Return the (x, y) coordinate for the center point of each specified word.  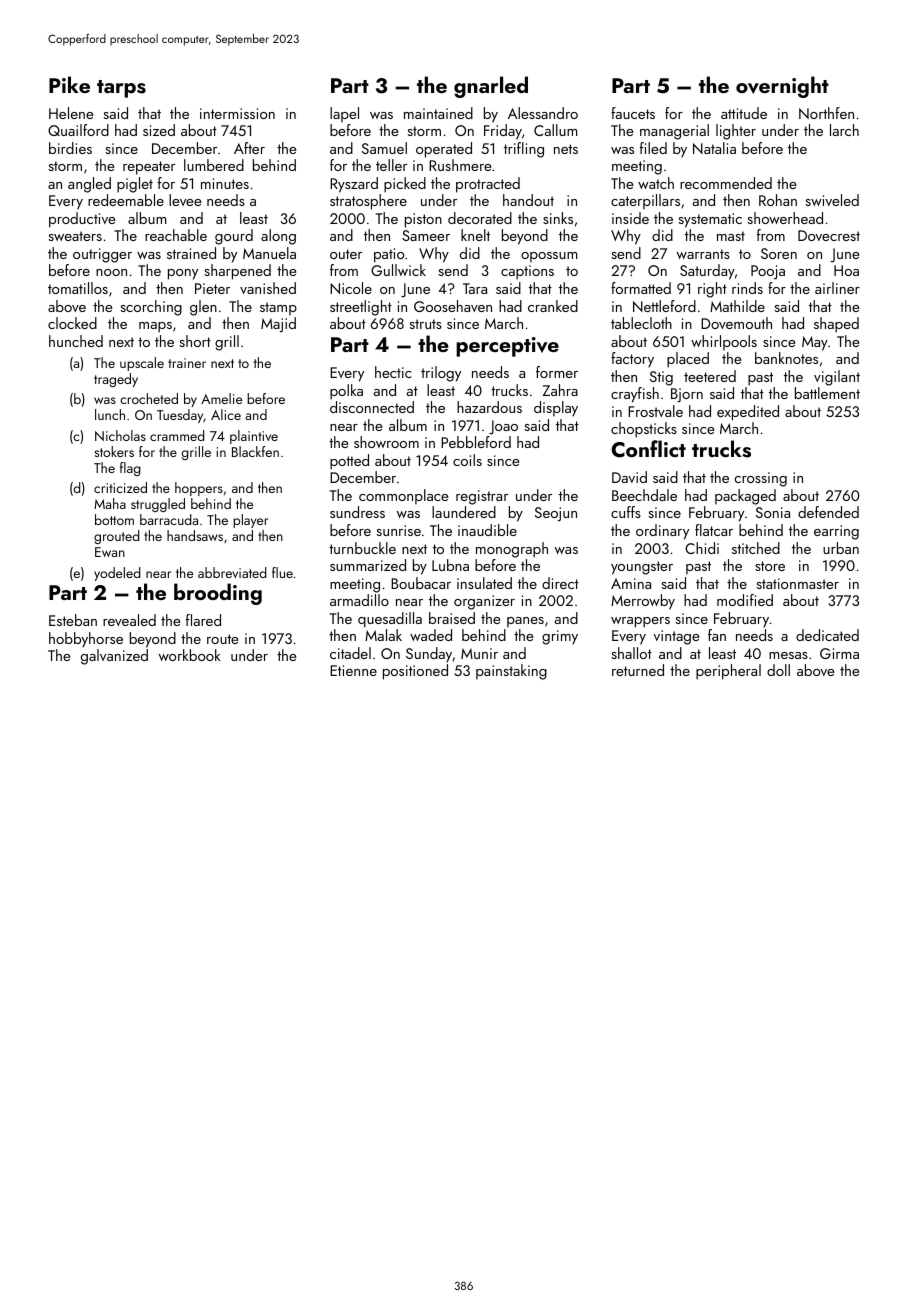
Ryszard (354, 185)
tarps (121, 89)
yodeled (117, 574)
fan (717, 635)
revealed (129, 620)
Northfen (826, 113)
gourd (234, 237)
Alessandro (543, 113)
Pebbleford (476, 442)
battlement (827, 393)
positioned (415, 672)
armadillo (359, 600)
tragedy (116, 380)
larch (844, 130)
